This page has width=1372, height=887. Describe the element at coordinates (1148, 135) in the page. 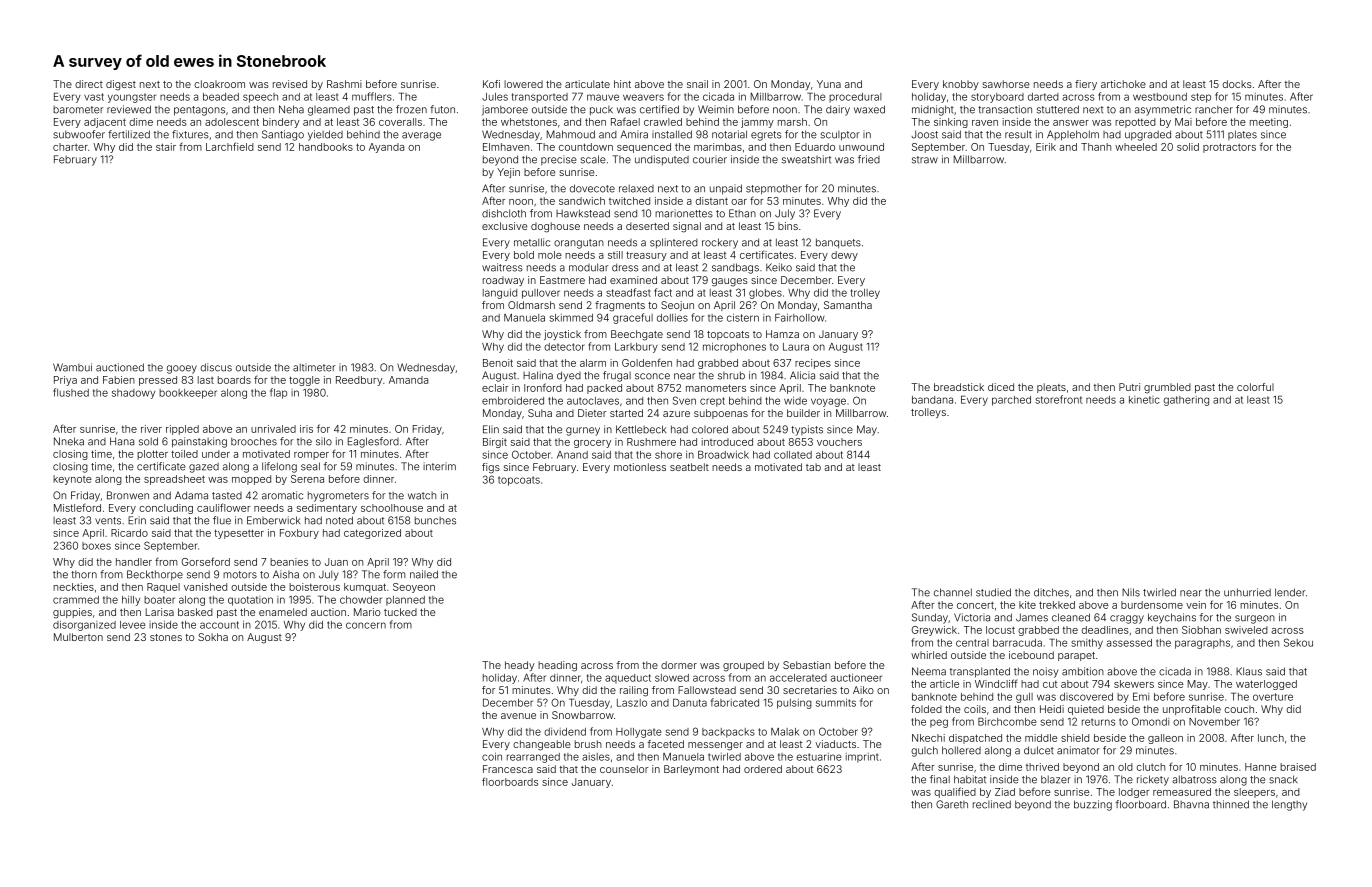

I see `upgraded` at that location.
